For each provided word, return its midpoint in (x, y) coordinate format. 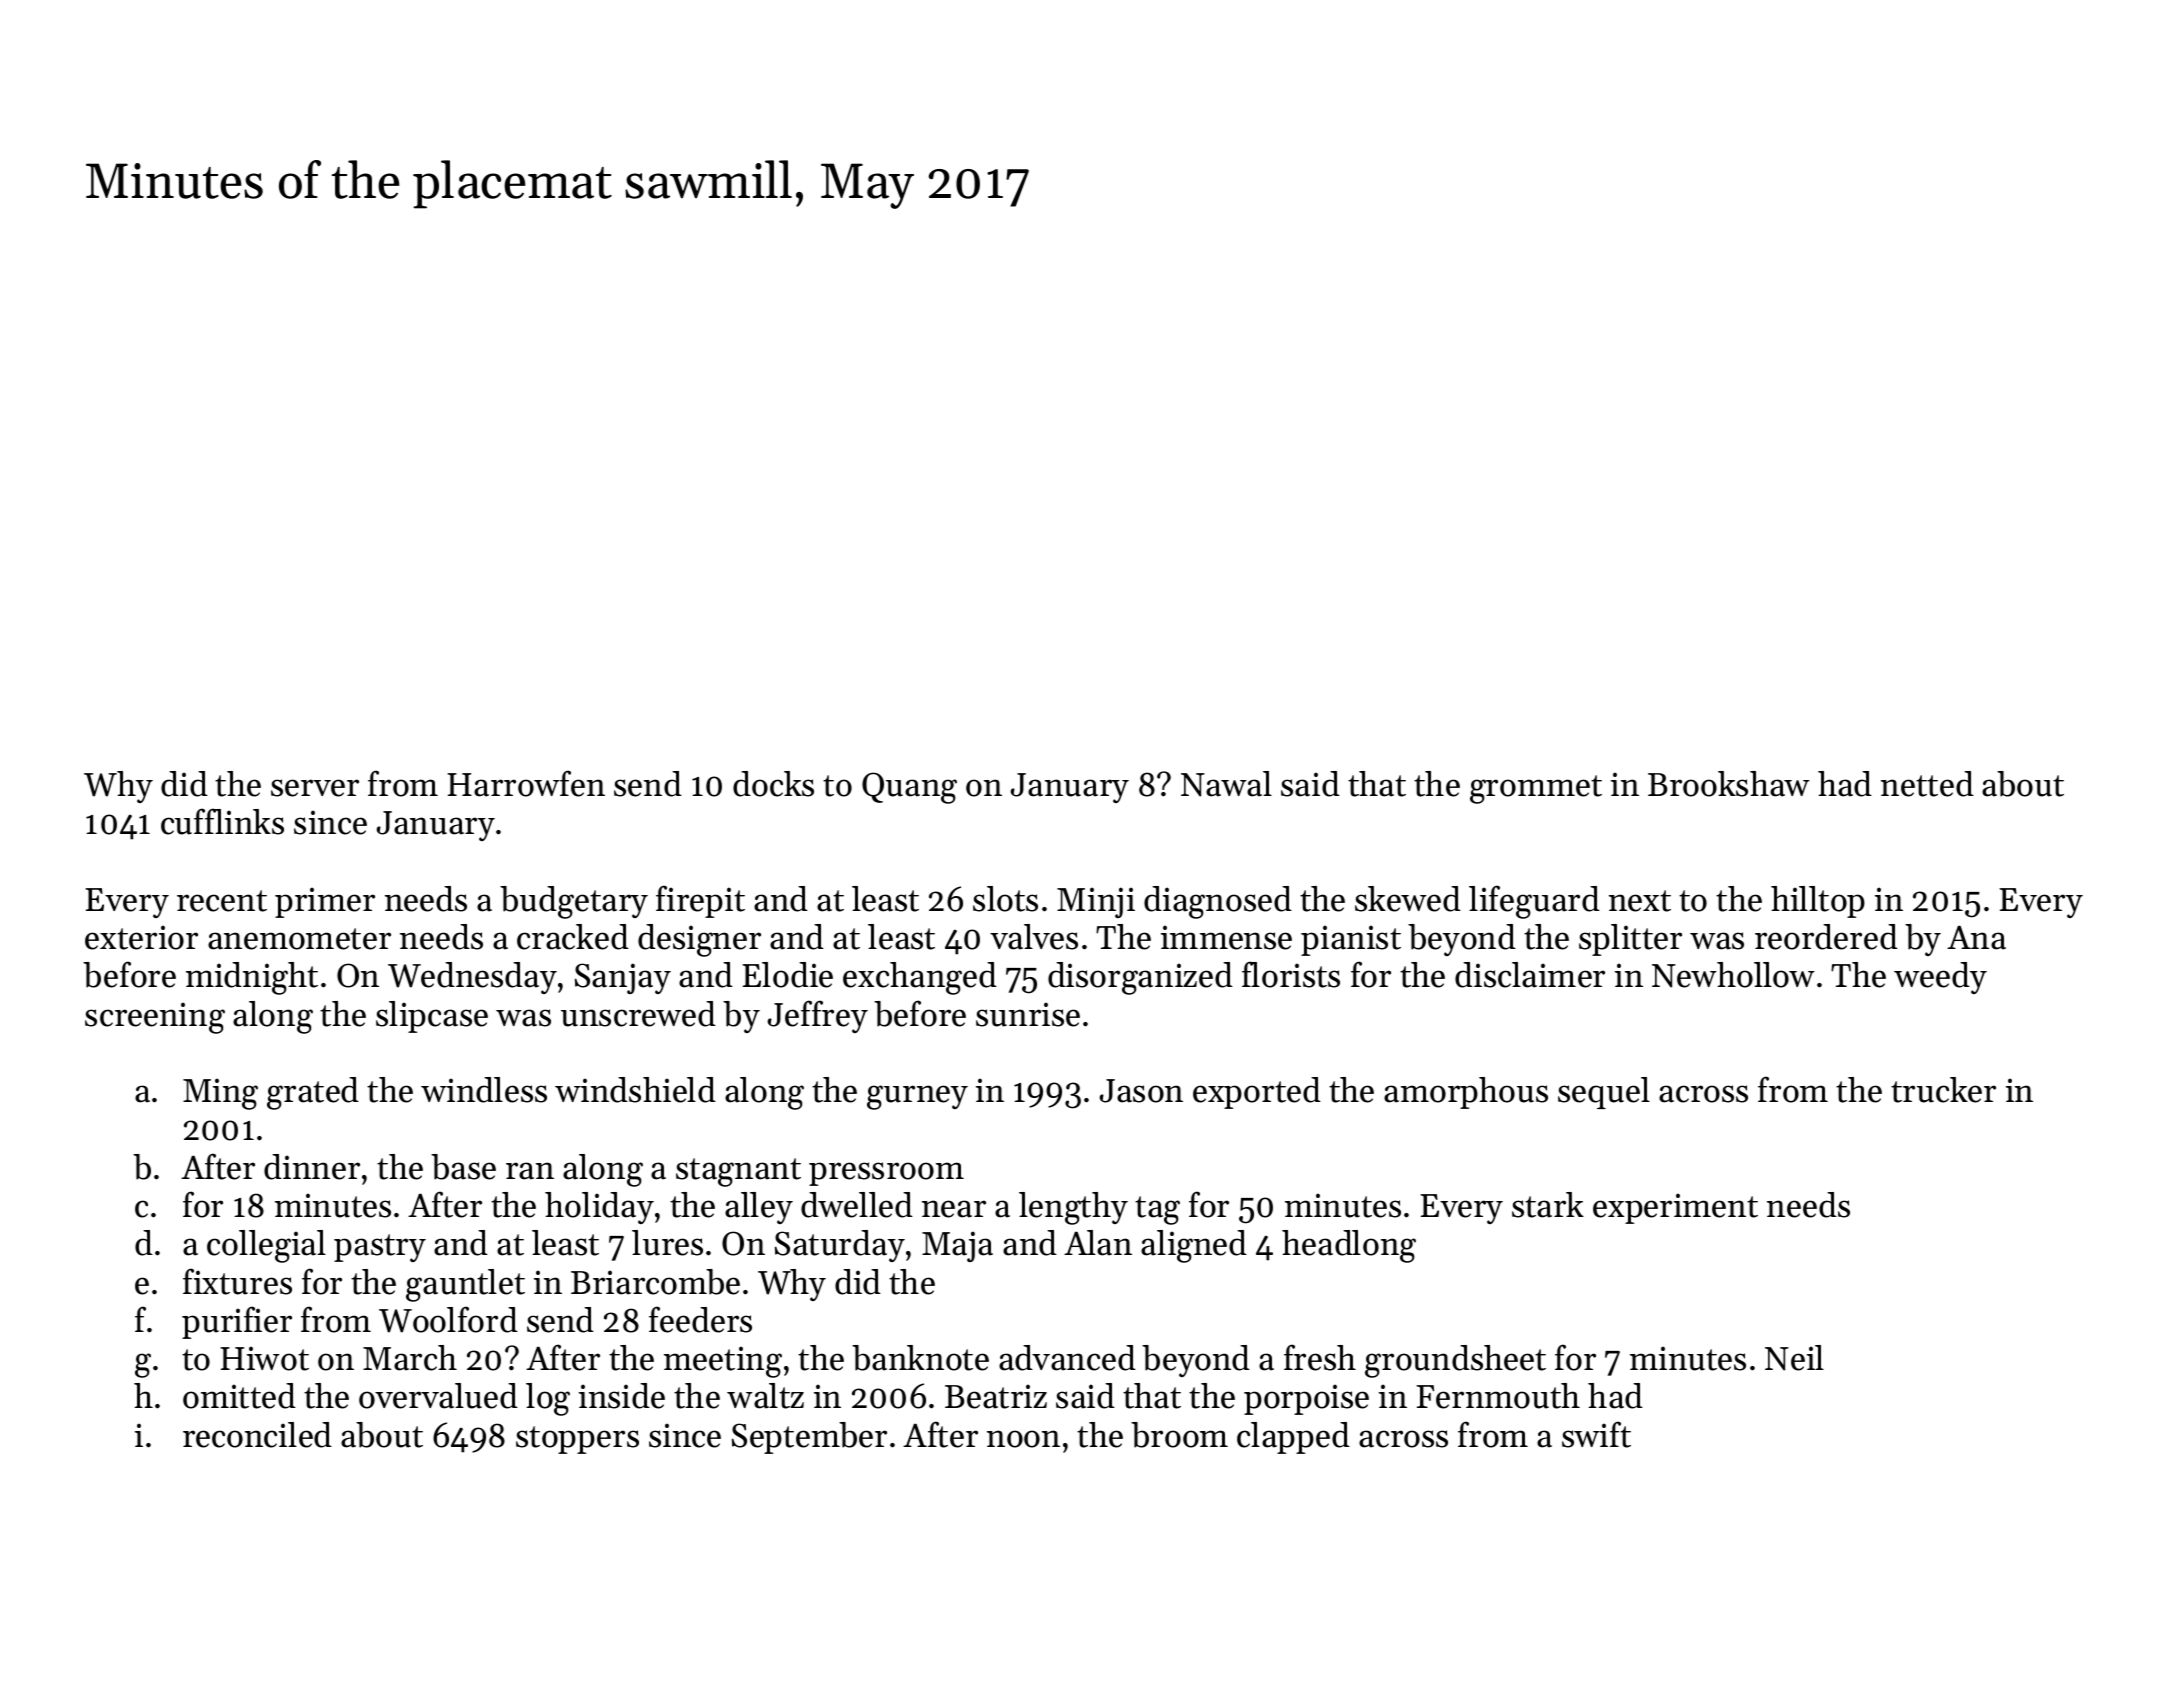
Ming (220, 1094)
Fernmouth (1498, 1396)
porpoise (1306, 1399)
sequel (1604, 1093)
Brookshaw (1729, 784)
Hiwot (264, 1358)
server (315, 788)
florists (1291, 974)
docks (773, 784)
